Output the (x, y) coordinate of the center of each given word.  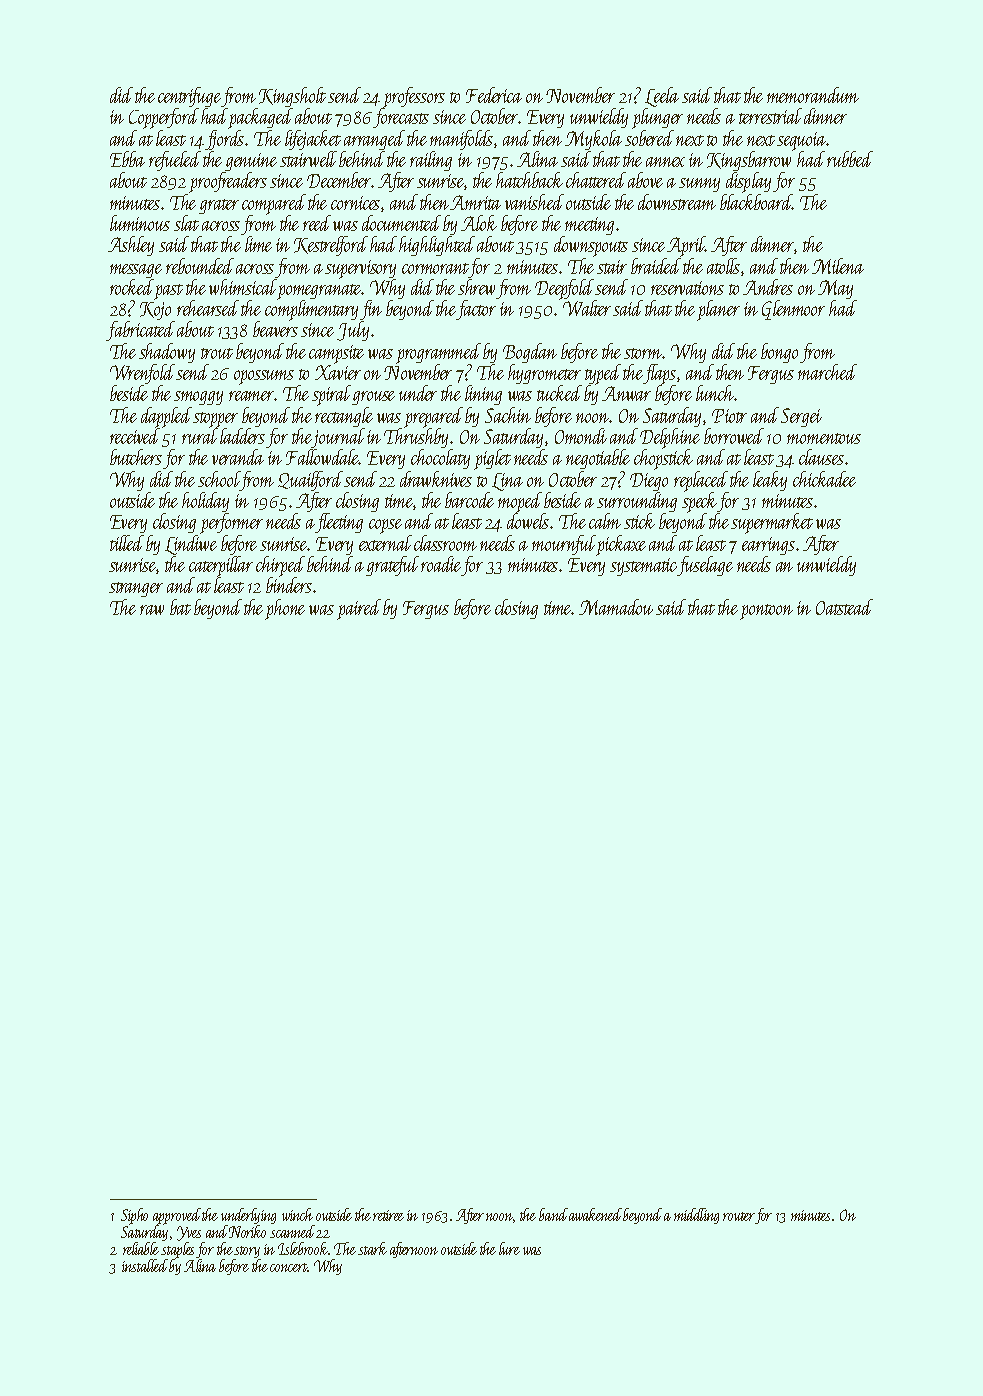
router (739, 1216)
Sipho (134, 1216)
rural (200, 436)
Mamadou (616, 607)
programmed (438, 353)
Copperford (164, 118)
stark (372, 1248)
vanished (534, 202)
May (835, 289)
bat (180, 607)
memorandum (813, 95)
